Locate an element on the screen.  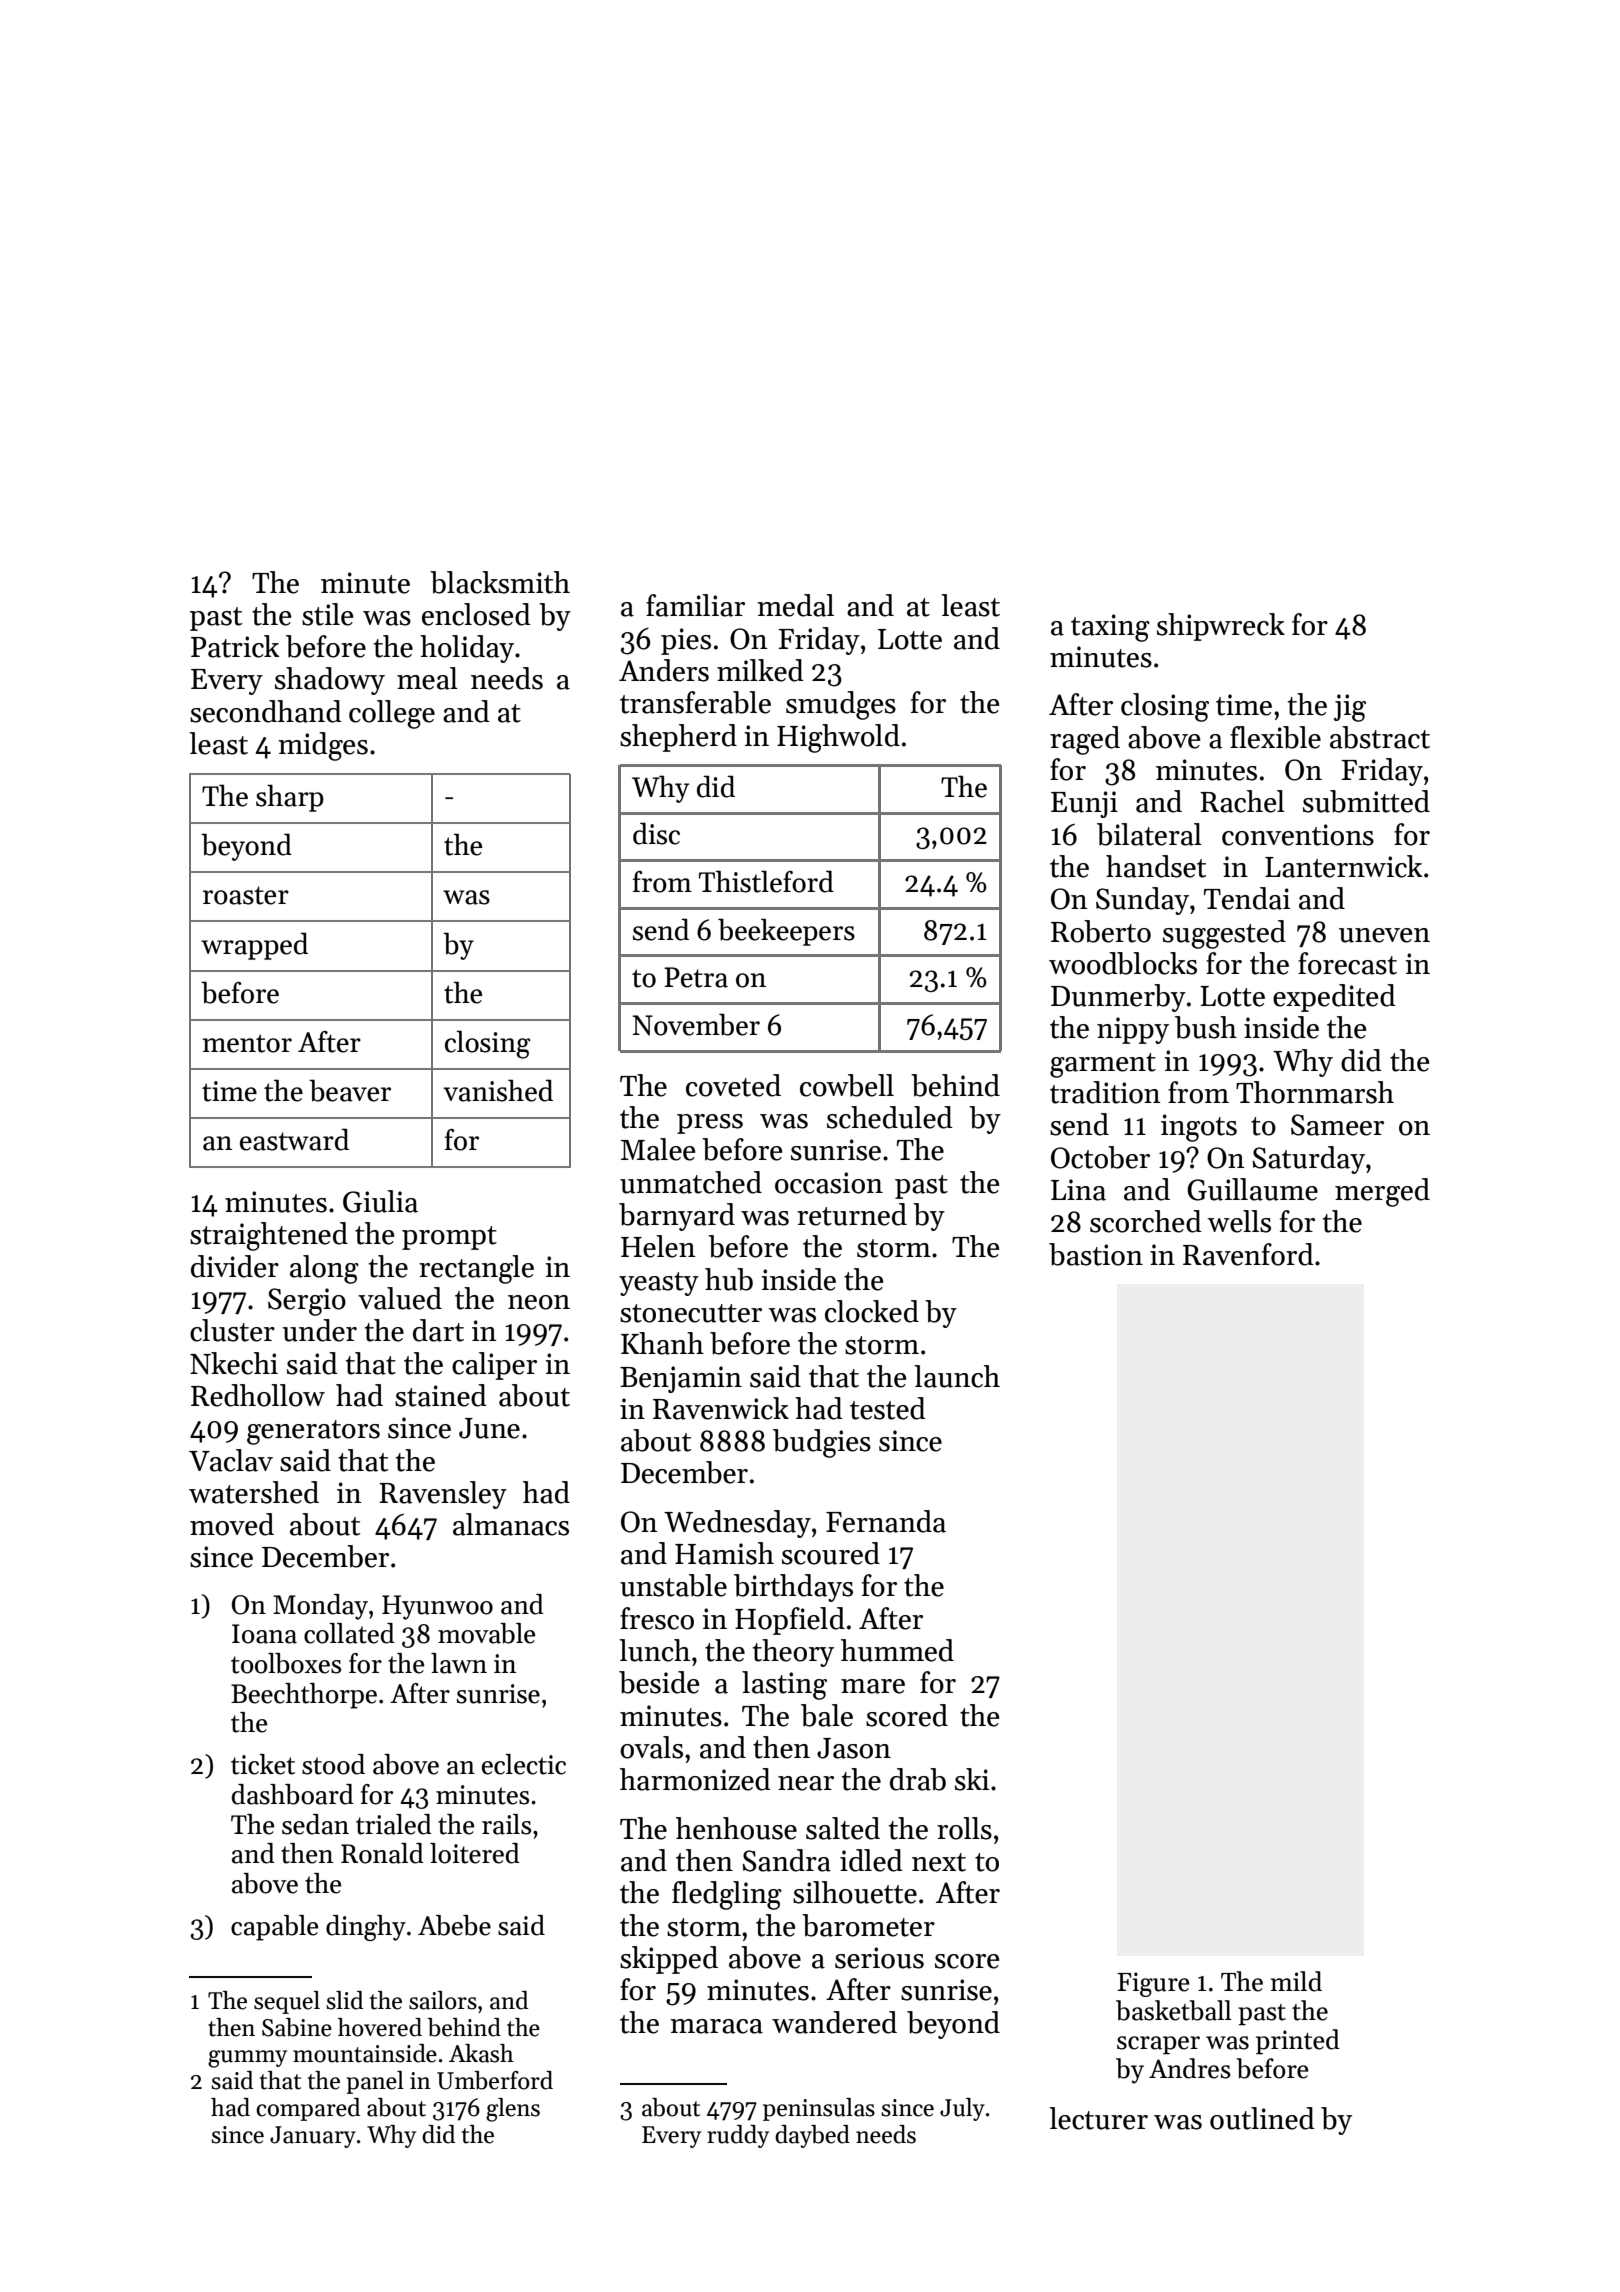
Ravenford is located at coordinates (1248, 1254).
